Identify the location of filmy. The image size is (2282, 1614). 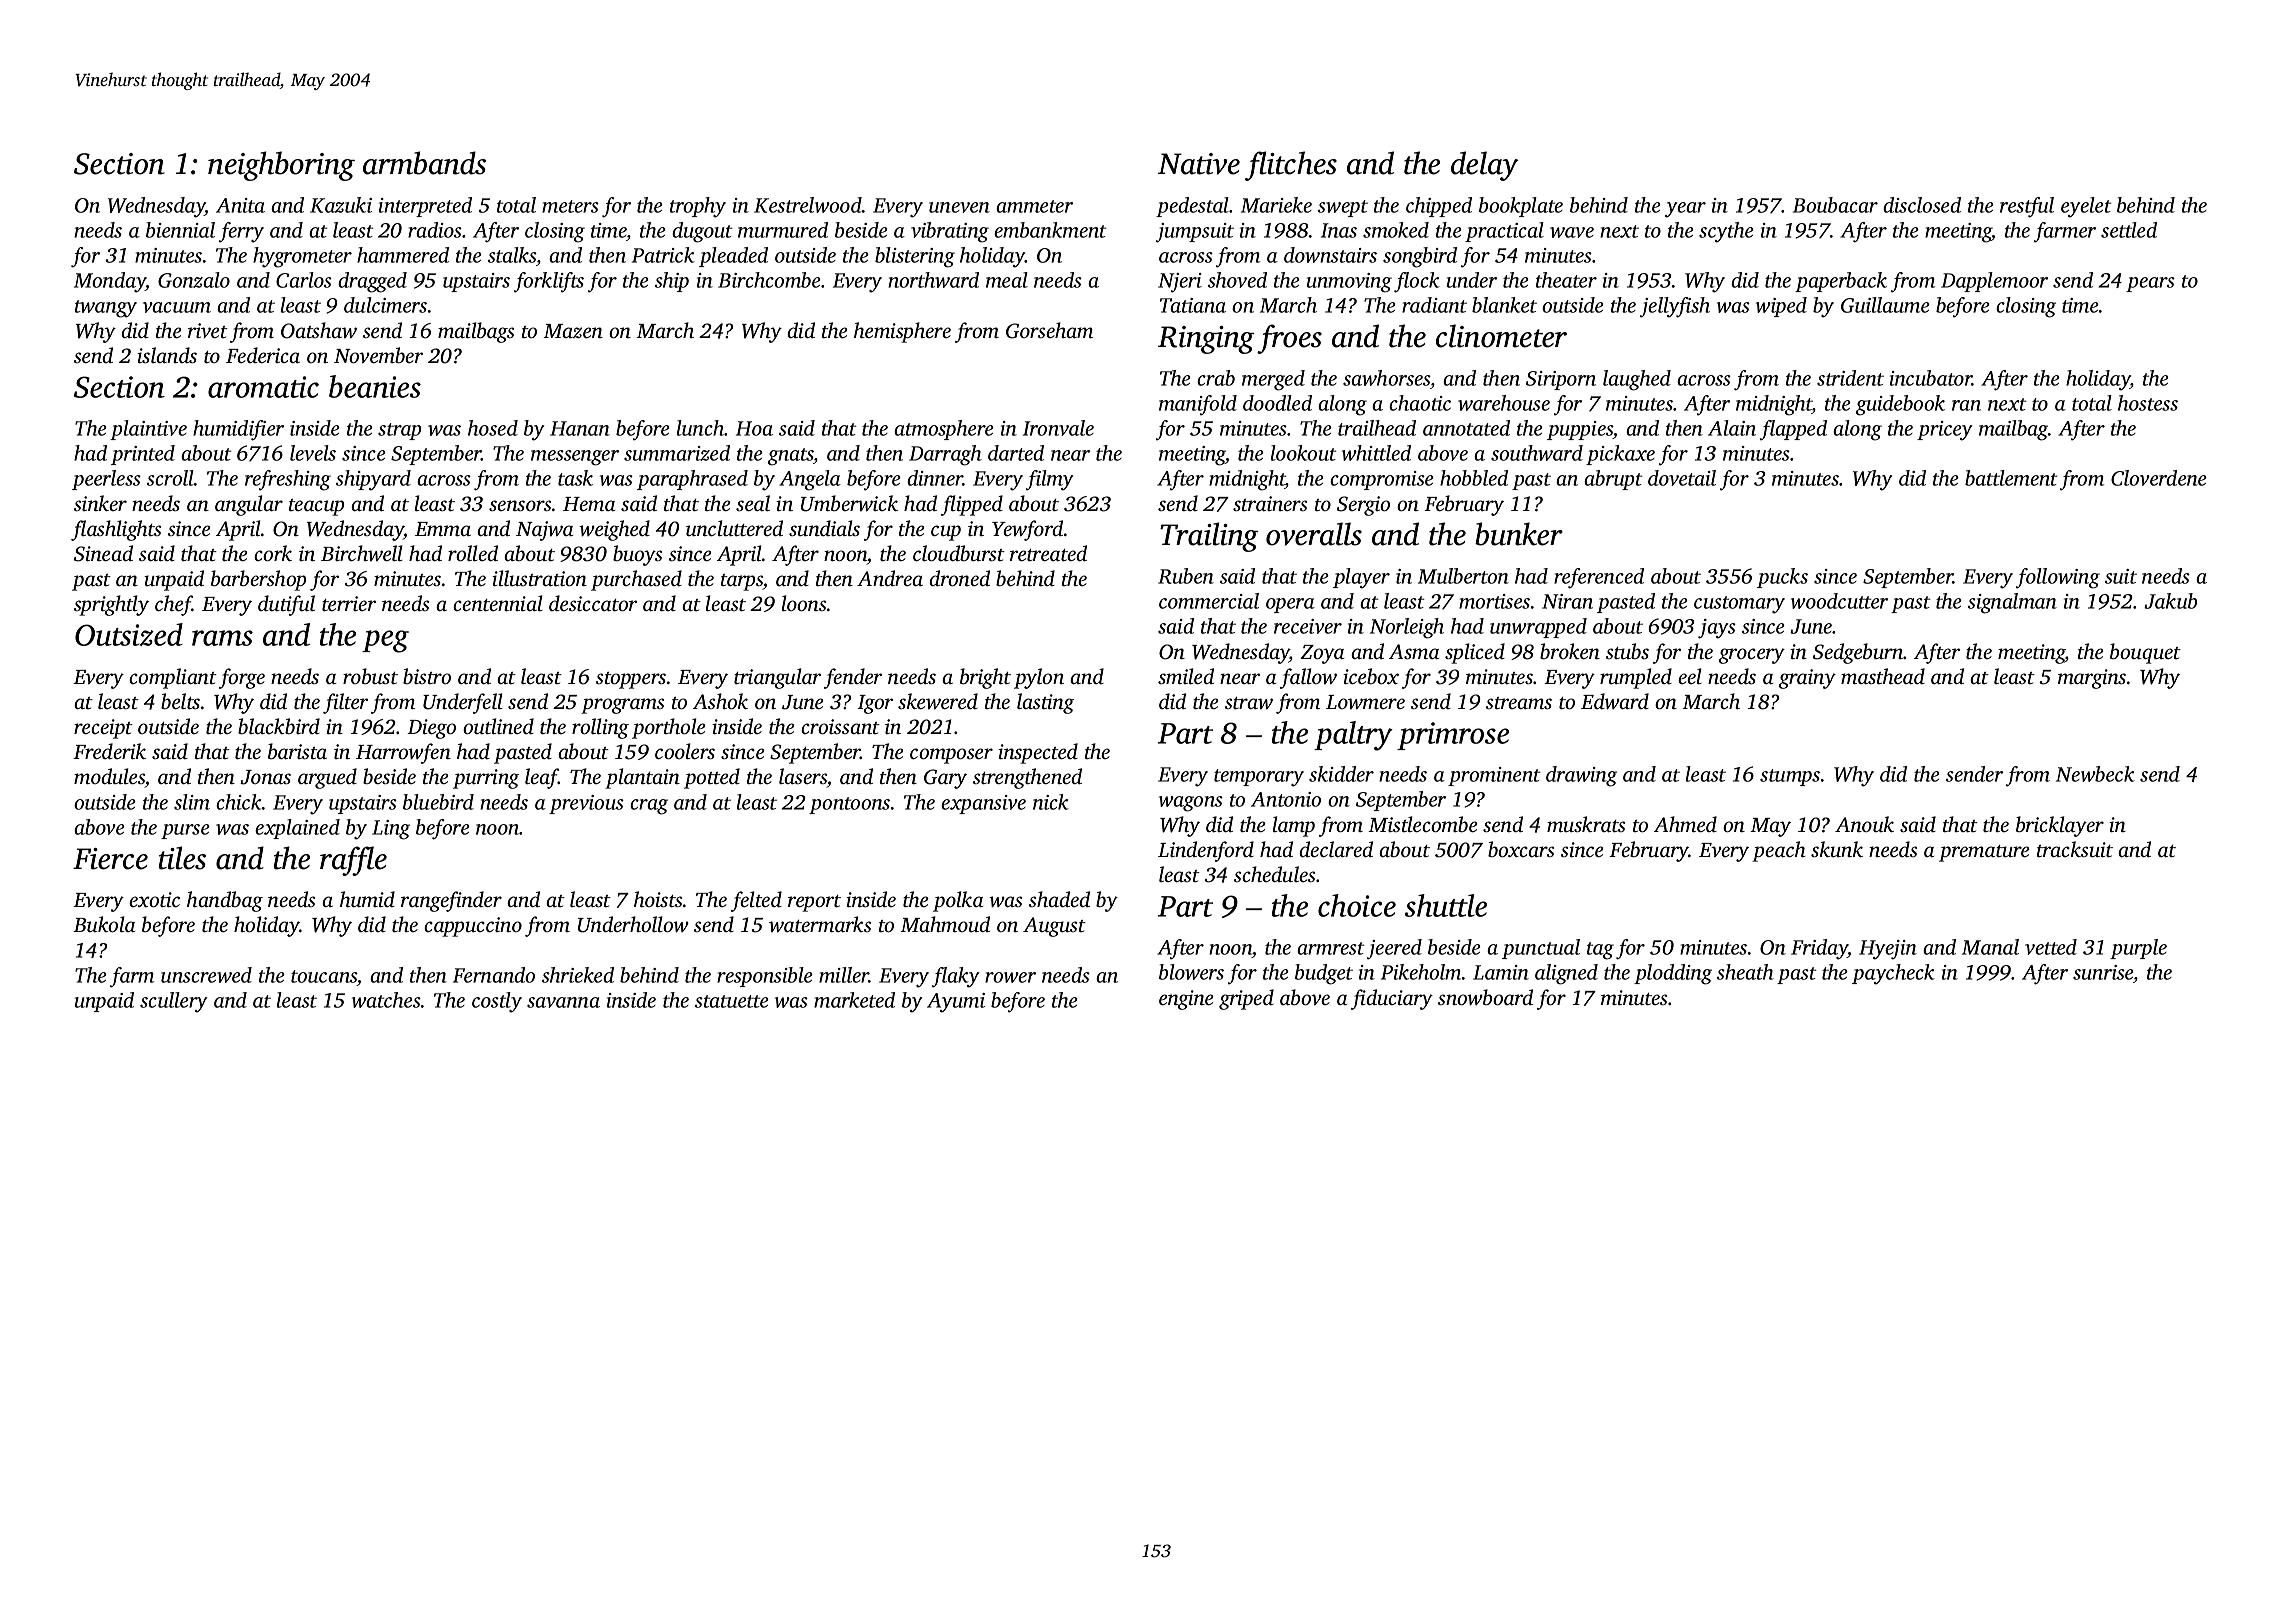
(1049, 480).
